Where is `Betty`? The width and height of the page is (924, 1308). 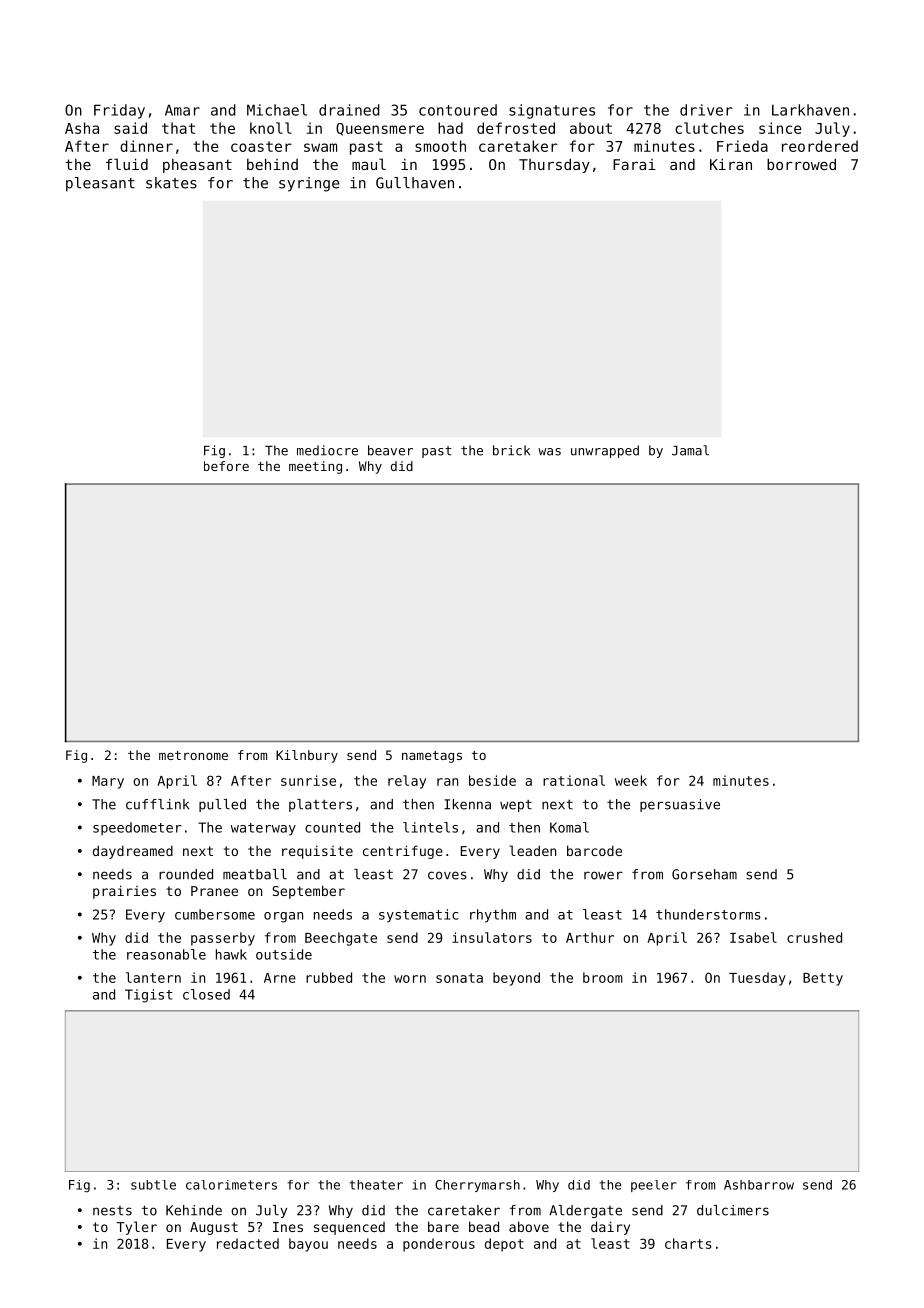 Betty is located at coordinates (823, 979).
